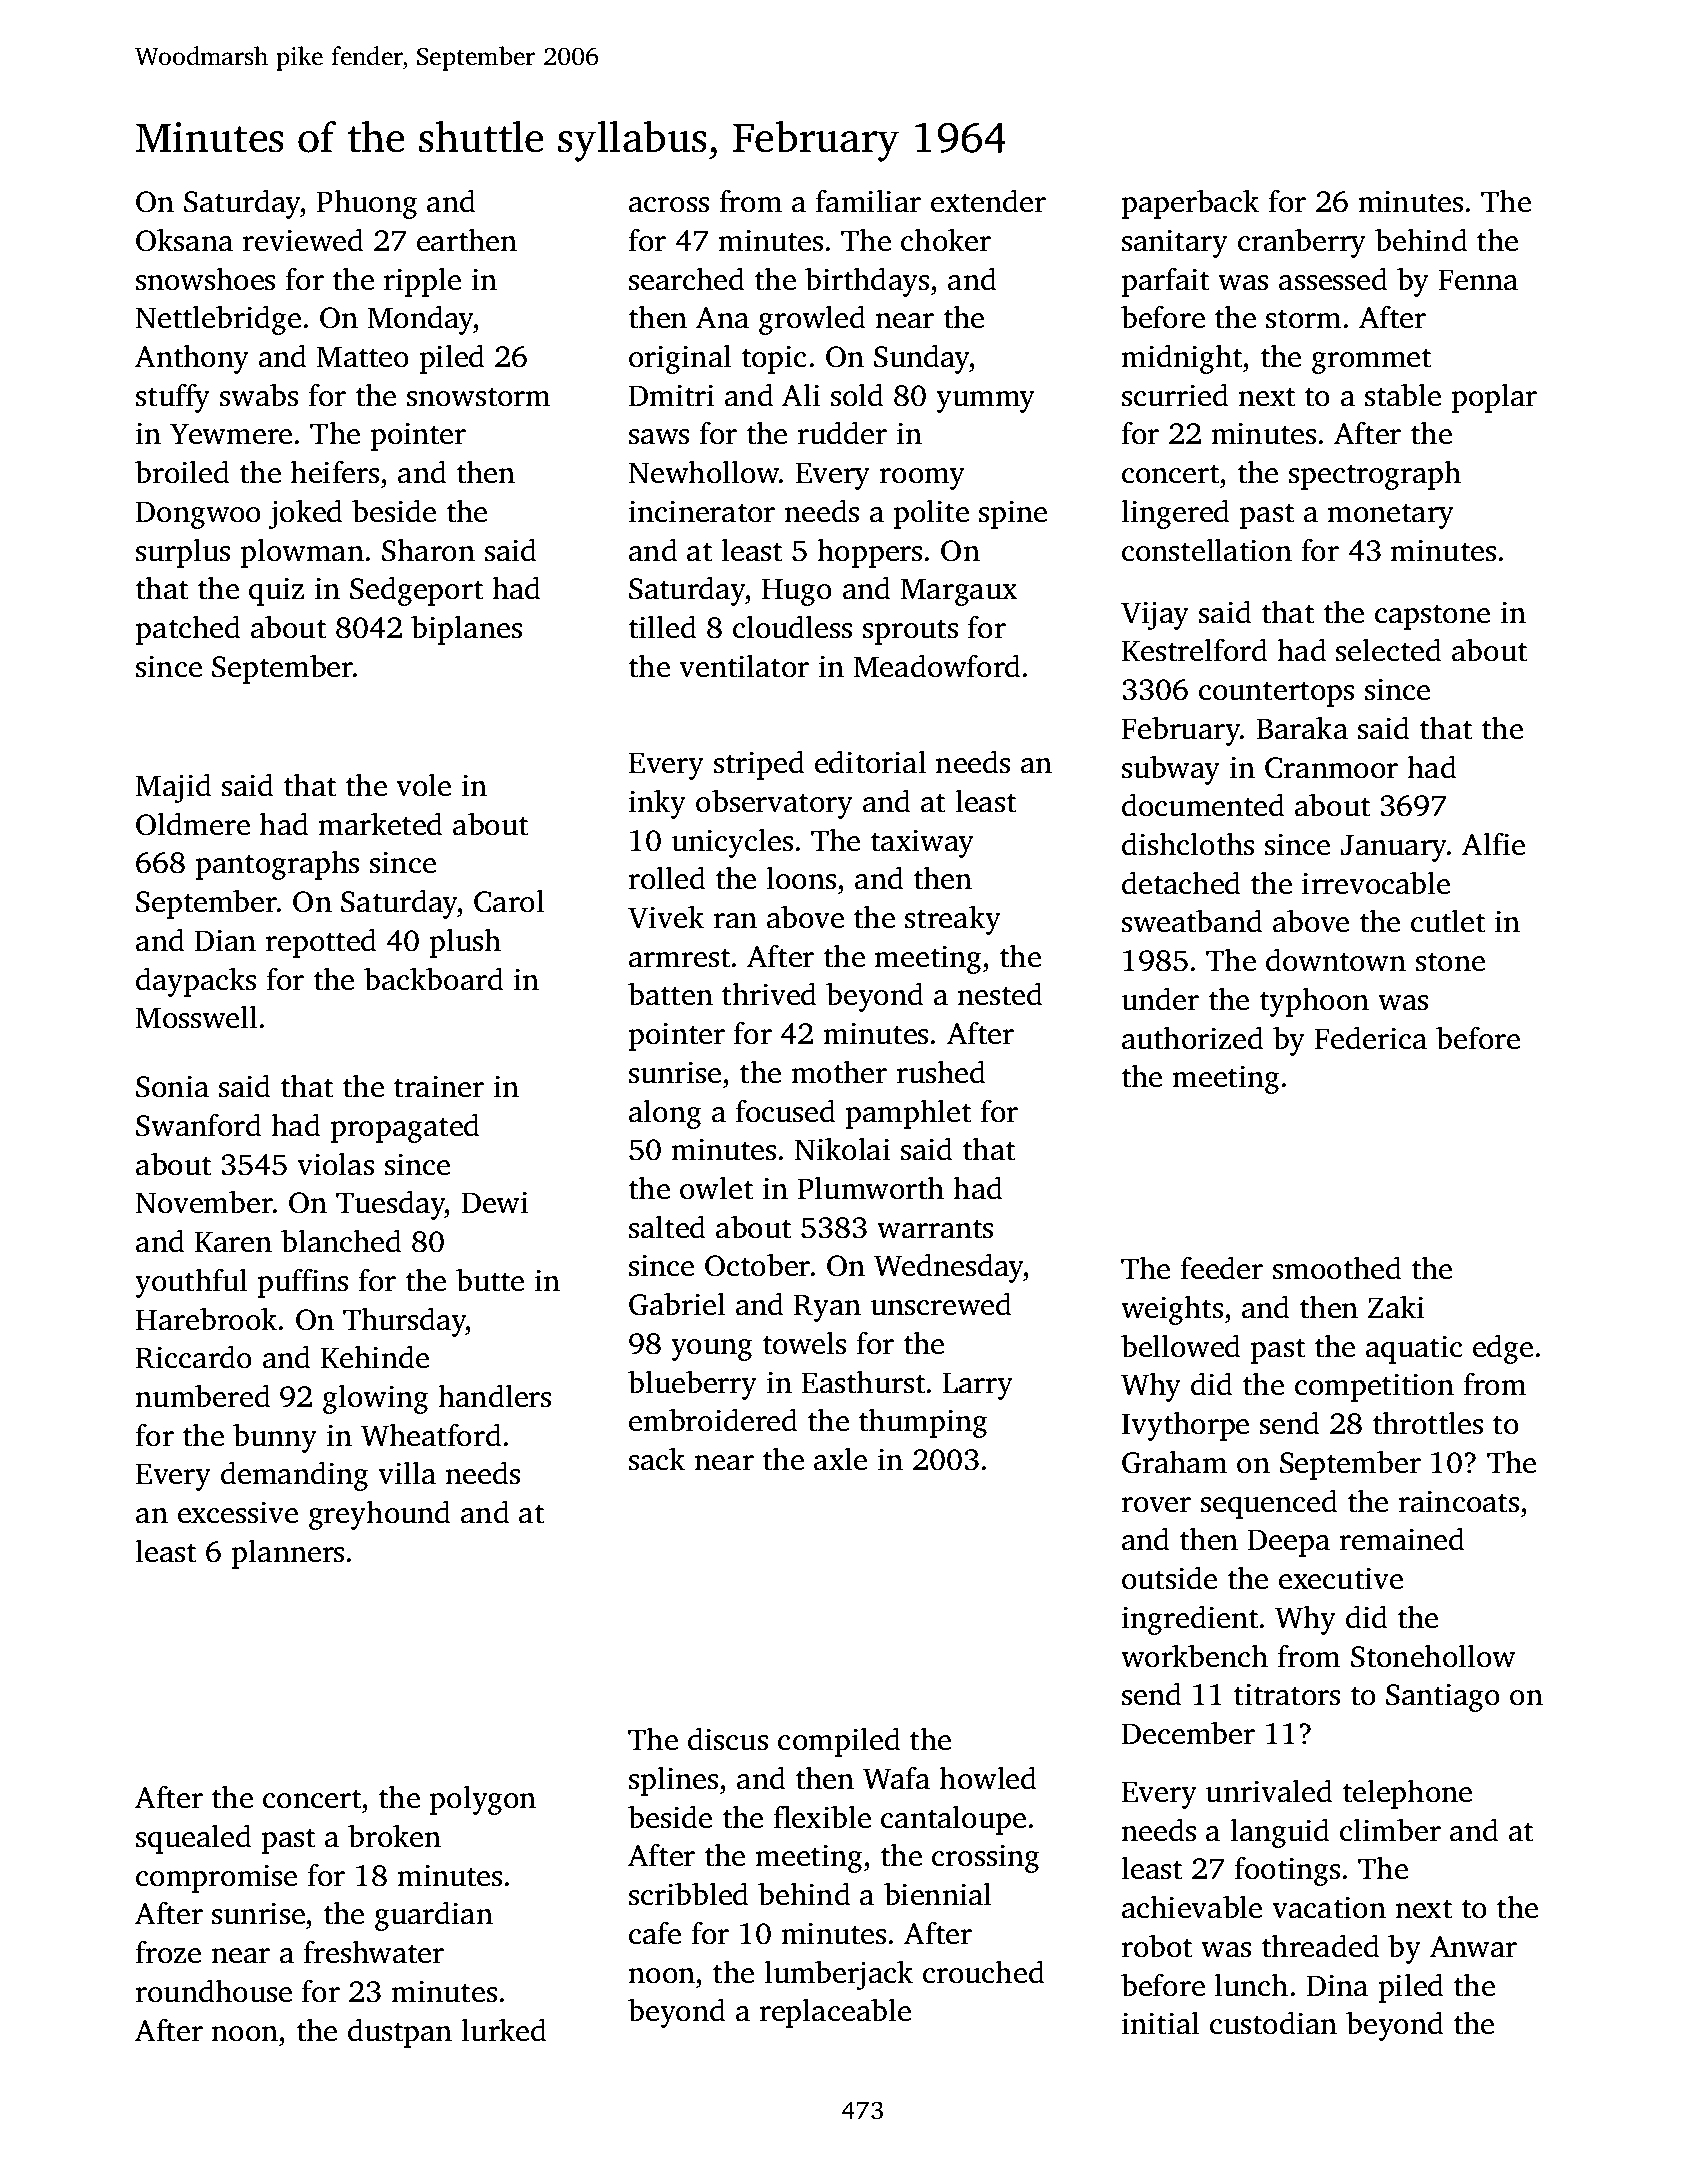 The height and width of the document is (2178, 1683). Describe the element at coordinates (655, 1933) in the document. I see `cafe` at that location.
